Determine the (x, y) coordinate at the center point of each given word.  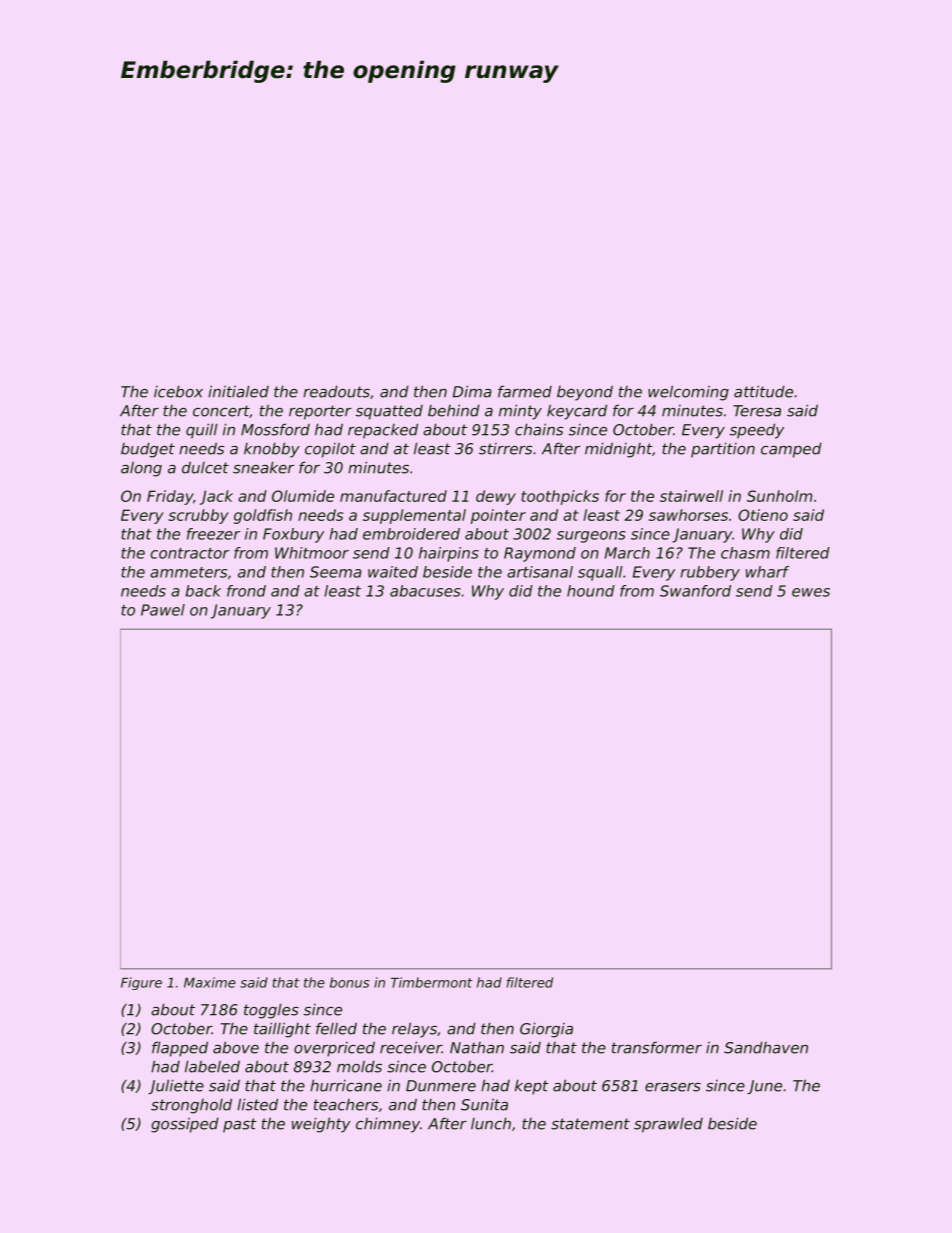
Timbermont (432, 982)
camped (791, 450)
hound (591, 591)
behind (454, 410)
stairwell (691, 496)
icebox (178, 391)
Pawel (163, 610)
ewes (811, 592)
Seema (336, 572)
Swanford (695, 591)
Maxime (210, 982)
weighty (321, 1125)
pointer (498, 516)
